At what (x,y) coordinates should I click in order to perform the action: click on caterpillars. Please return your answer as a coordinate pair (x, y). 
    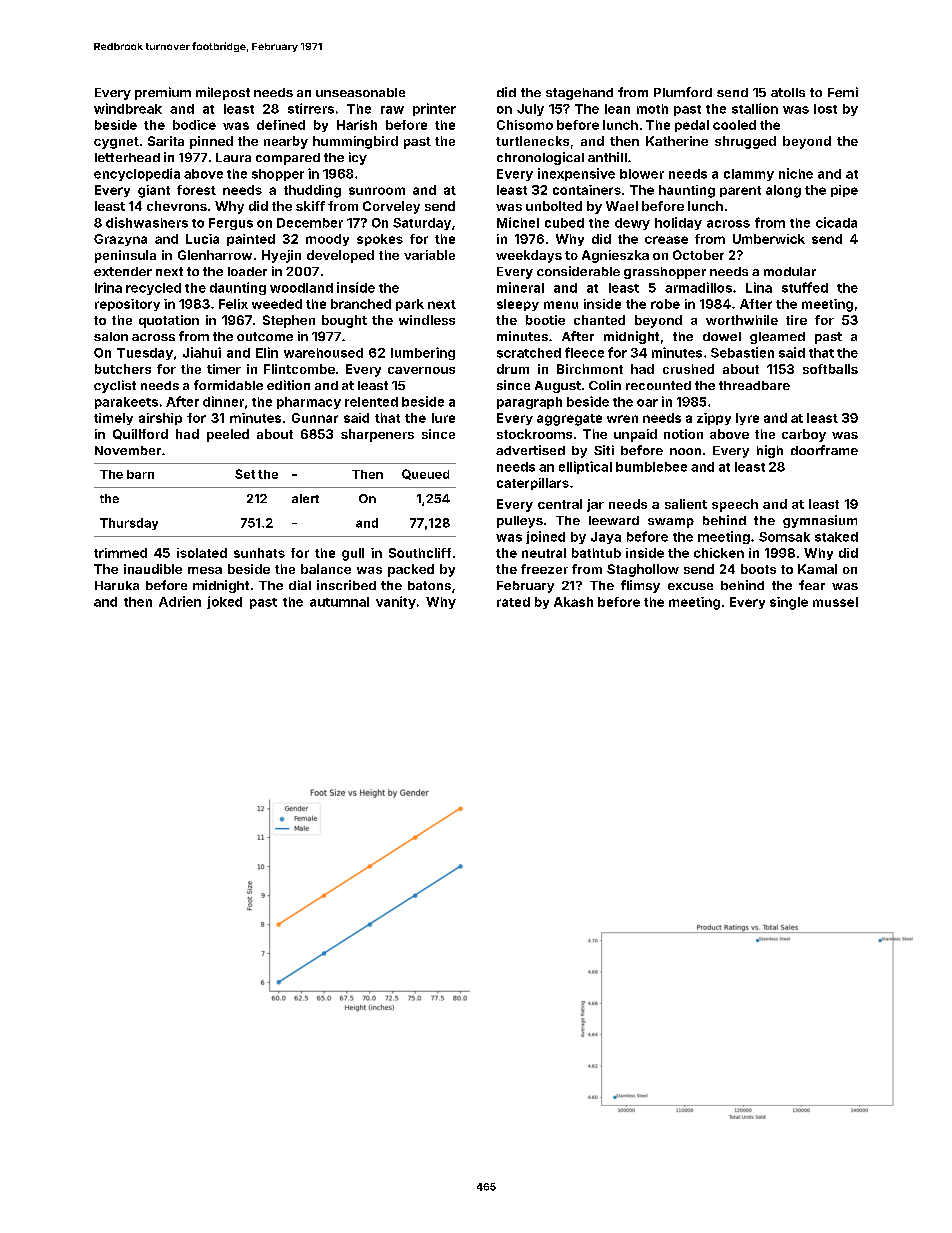
    Looking at the image, I should click on (533, 484).
